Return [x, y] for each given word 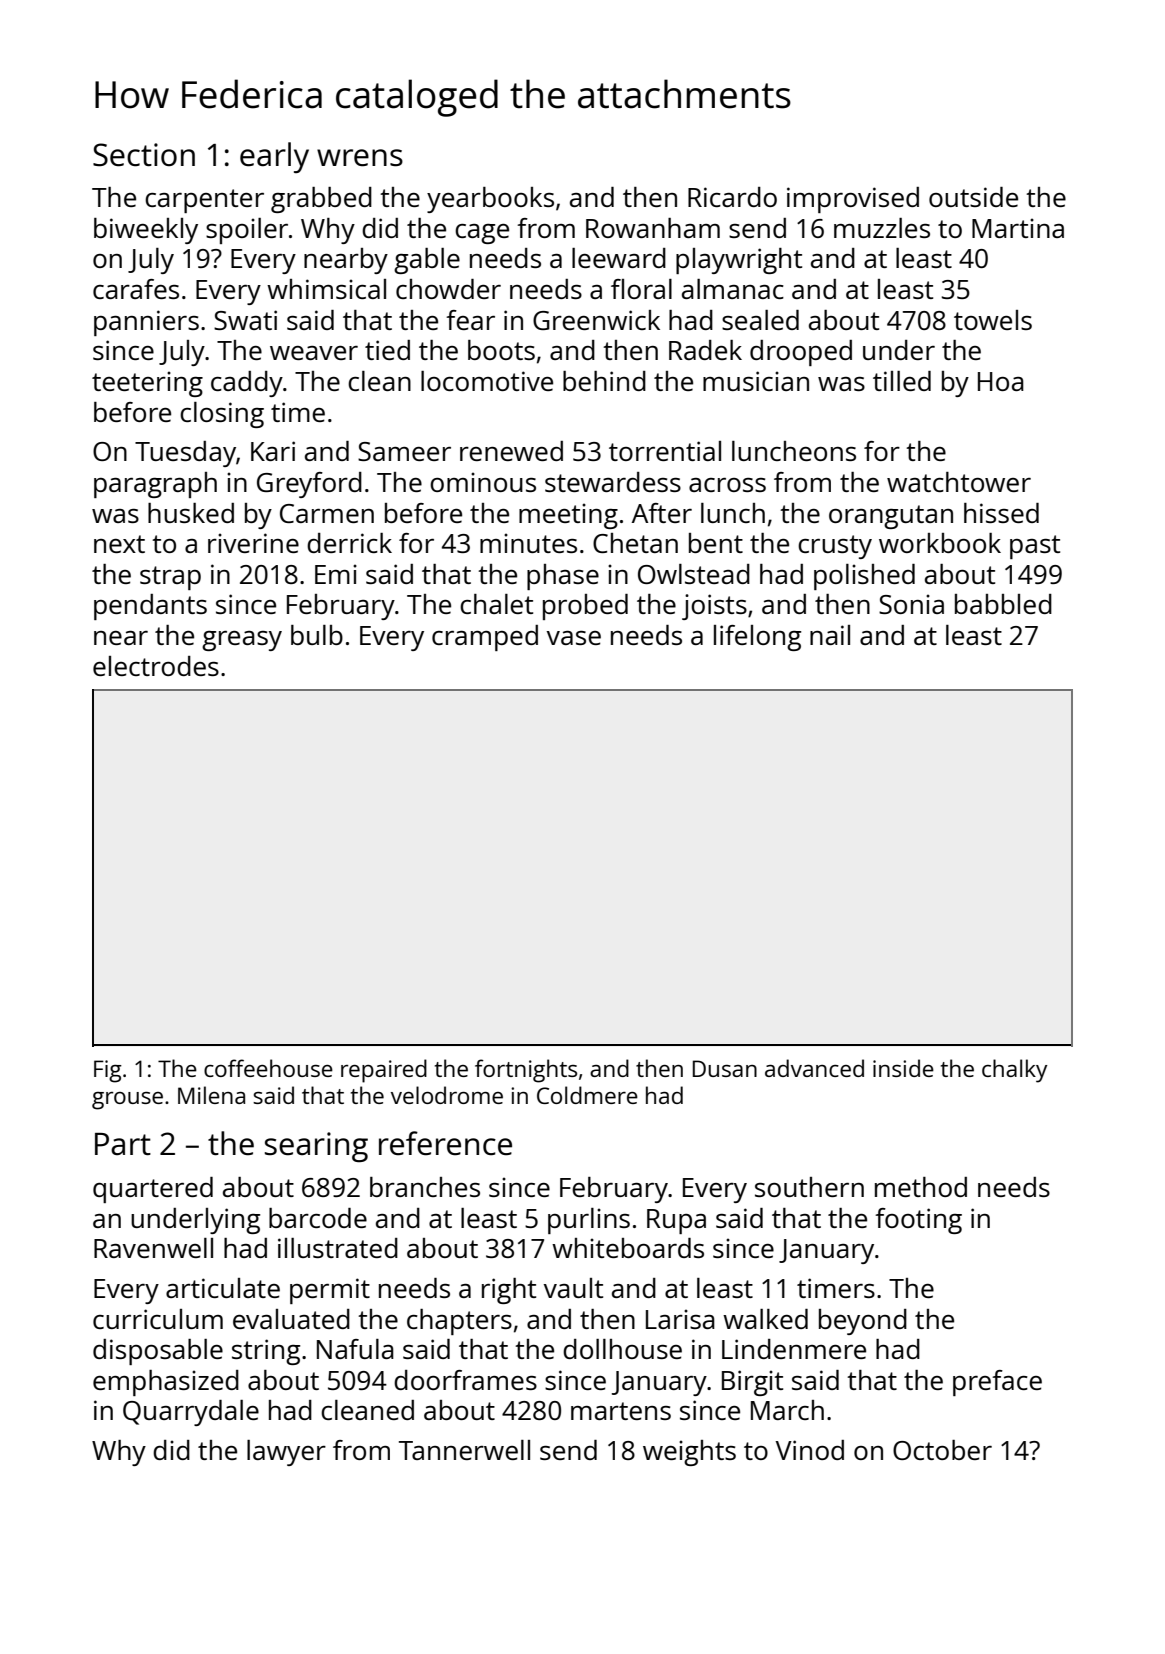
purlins [589, 1221]
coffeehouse [268, 1068]
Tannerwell [464, 1450]
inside [903, 1068]
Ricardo [732, 197]
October [942, 1450]
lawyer [286, 1453]
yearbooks [490, 200]
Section [144, 155]
